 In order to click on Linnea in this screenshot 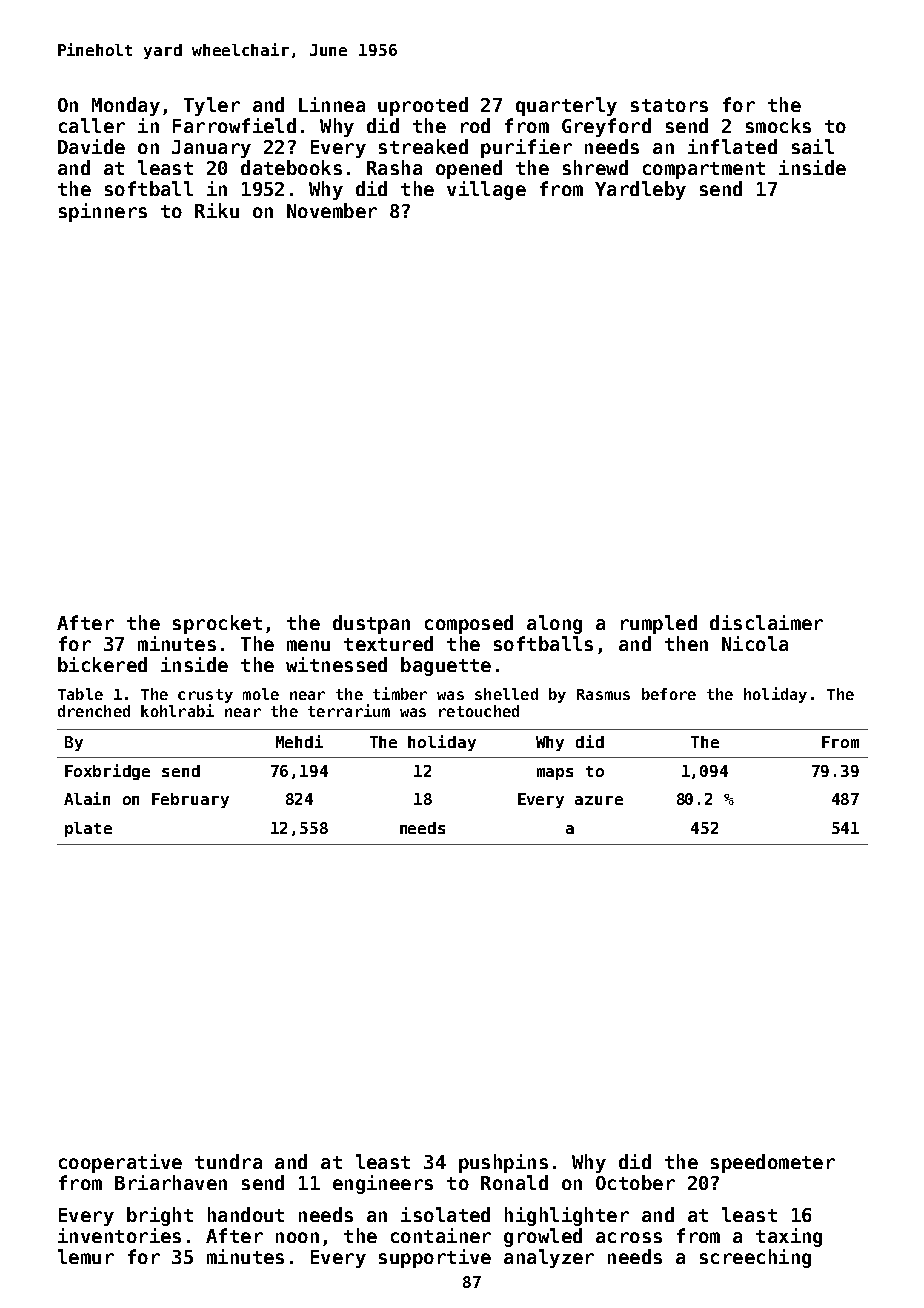, I will do `click(332, 104)`.
